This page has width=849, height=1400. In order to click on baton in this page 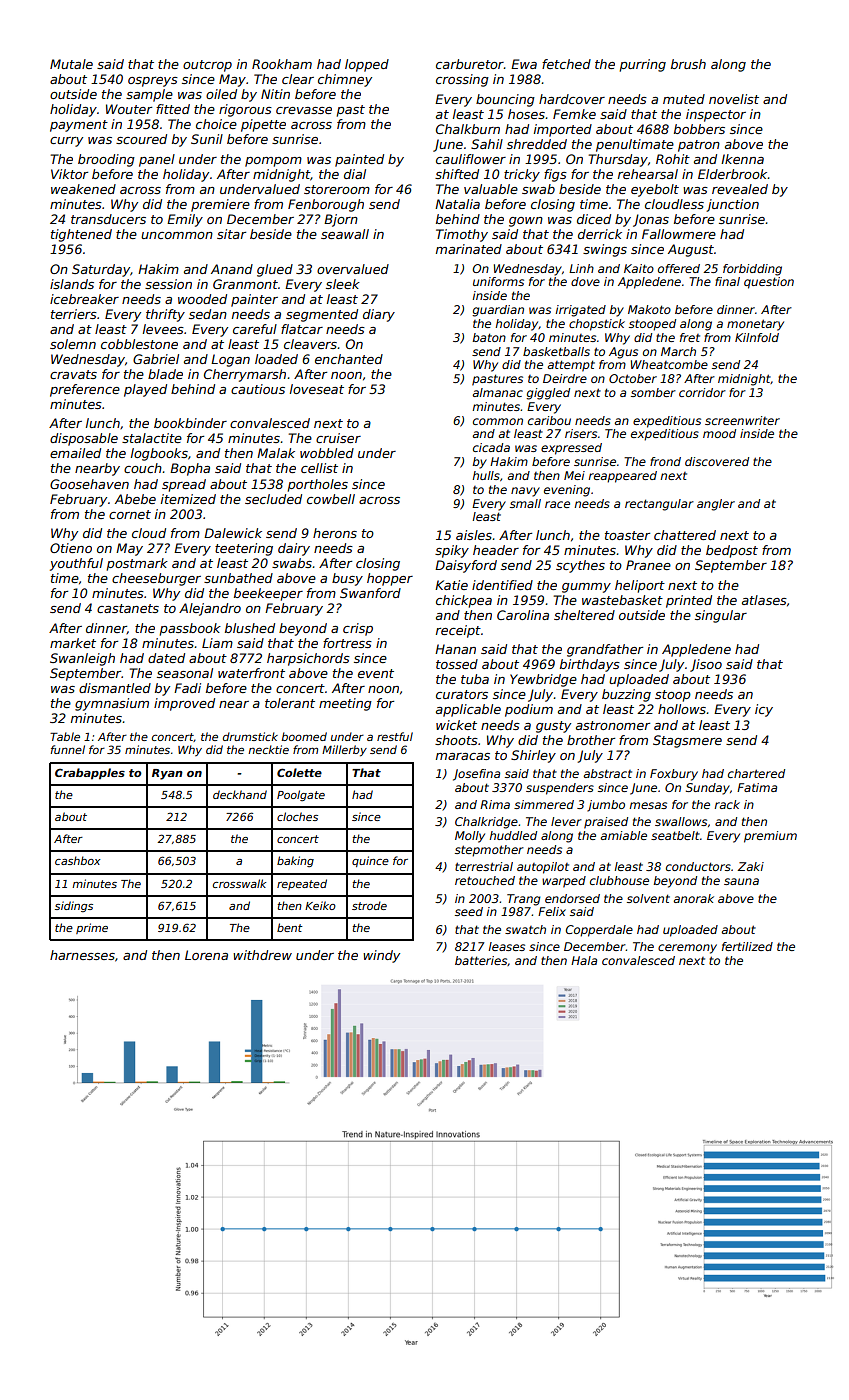, I will do `click(489, 337)`.
